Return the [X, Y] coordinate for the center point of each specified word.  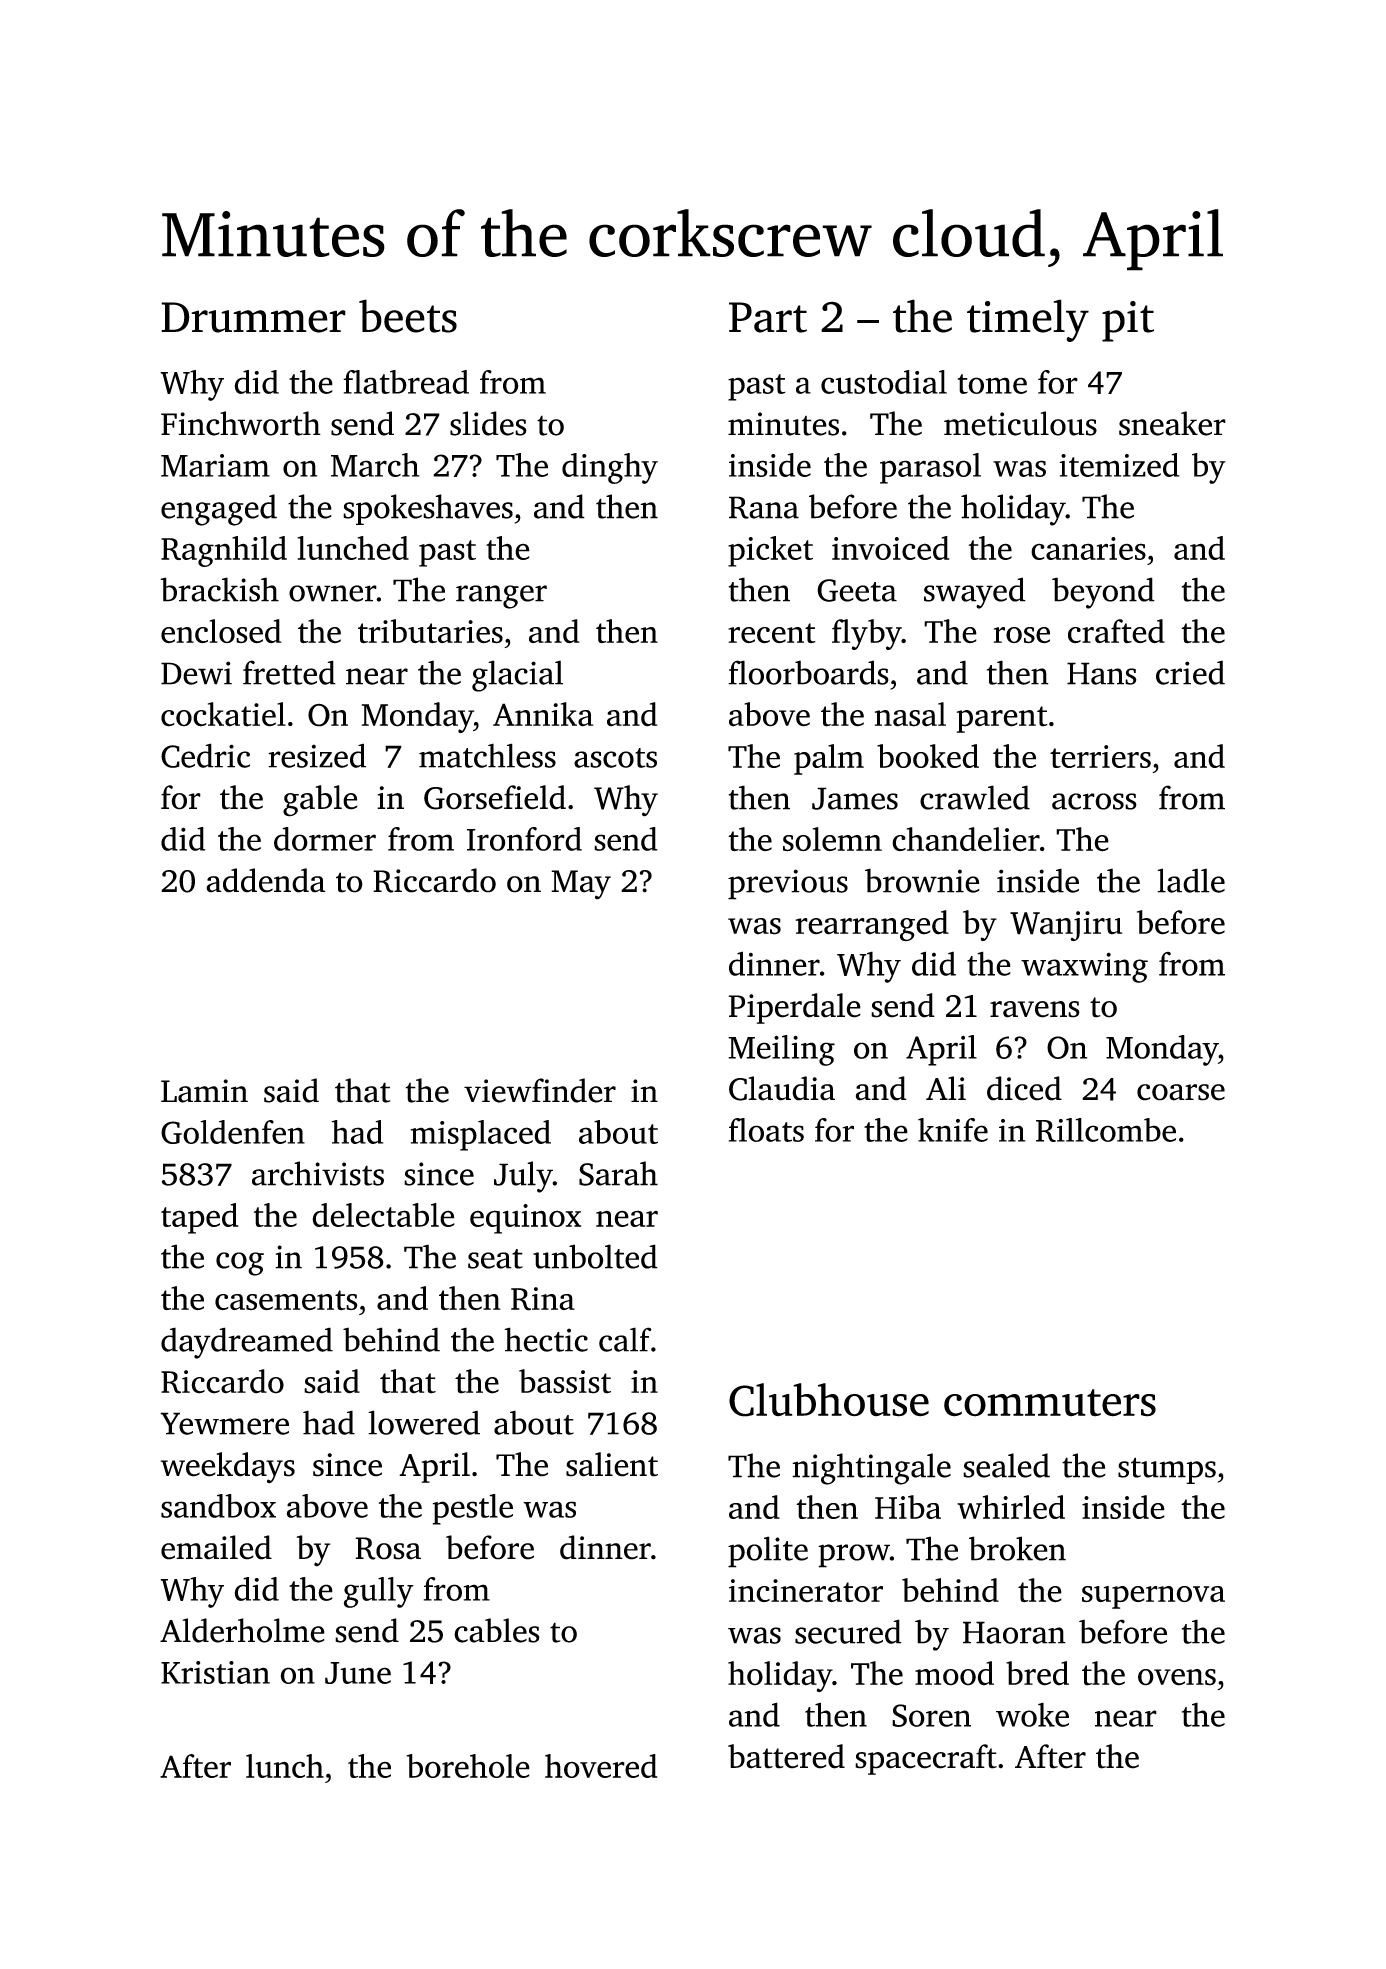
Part [768, 317]
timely [1028, 320]
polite [768, 1552]
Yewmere [224, 1423]
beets [408, 316]
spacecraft [926, 1759]
